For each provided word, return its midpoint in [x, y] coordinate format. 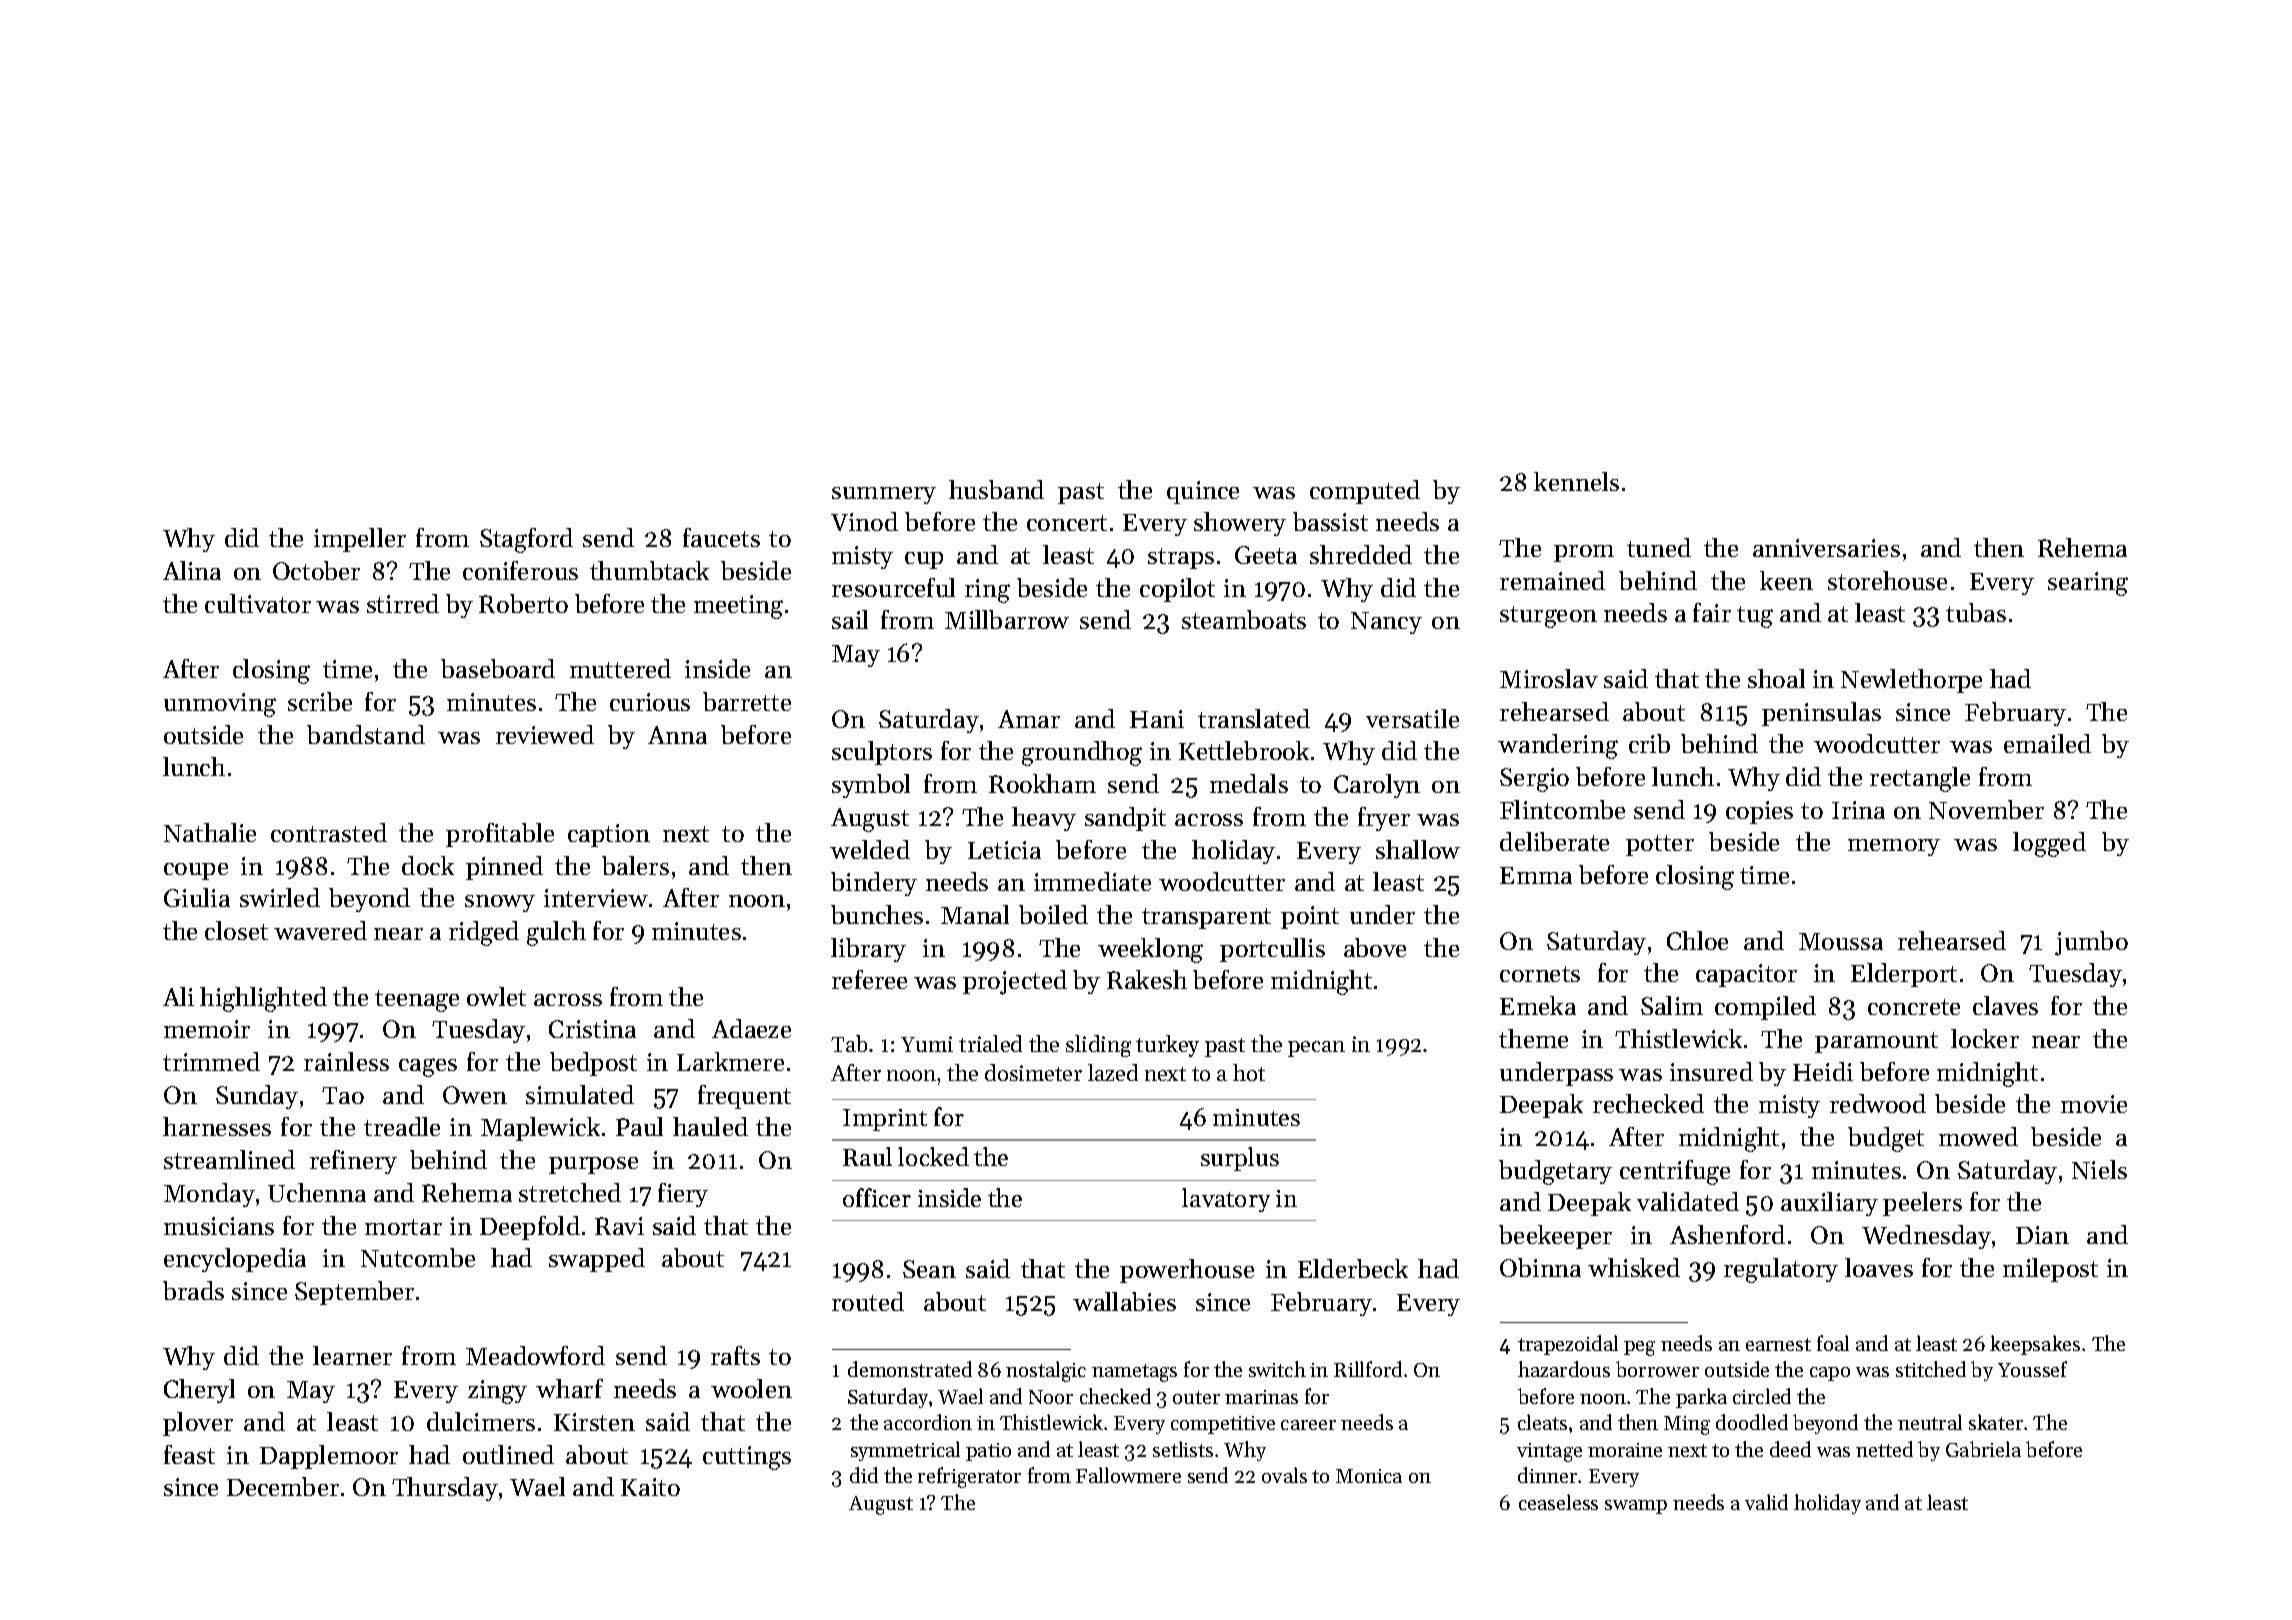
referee [869, 979]
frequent [744, 1097]
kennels [1576, 481]
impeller [360, 540]
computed [1365, 492]
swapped [597, 1260]
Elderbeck [1353, 1268]
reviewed [545, 734]
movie [2094, 1104]
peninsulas [1821, 714]
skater [1996, 1422]
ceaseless [1558, 1502]
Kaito [650, 1487]
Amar [1029, 719]
